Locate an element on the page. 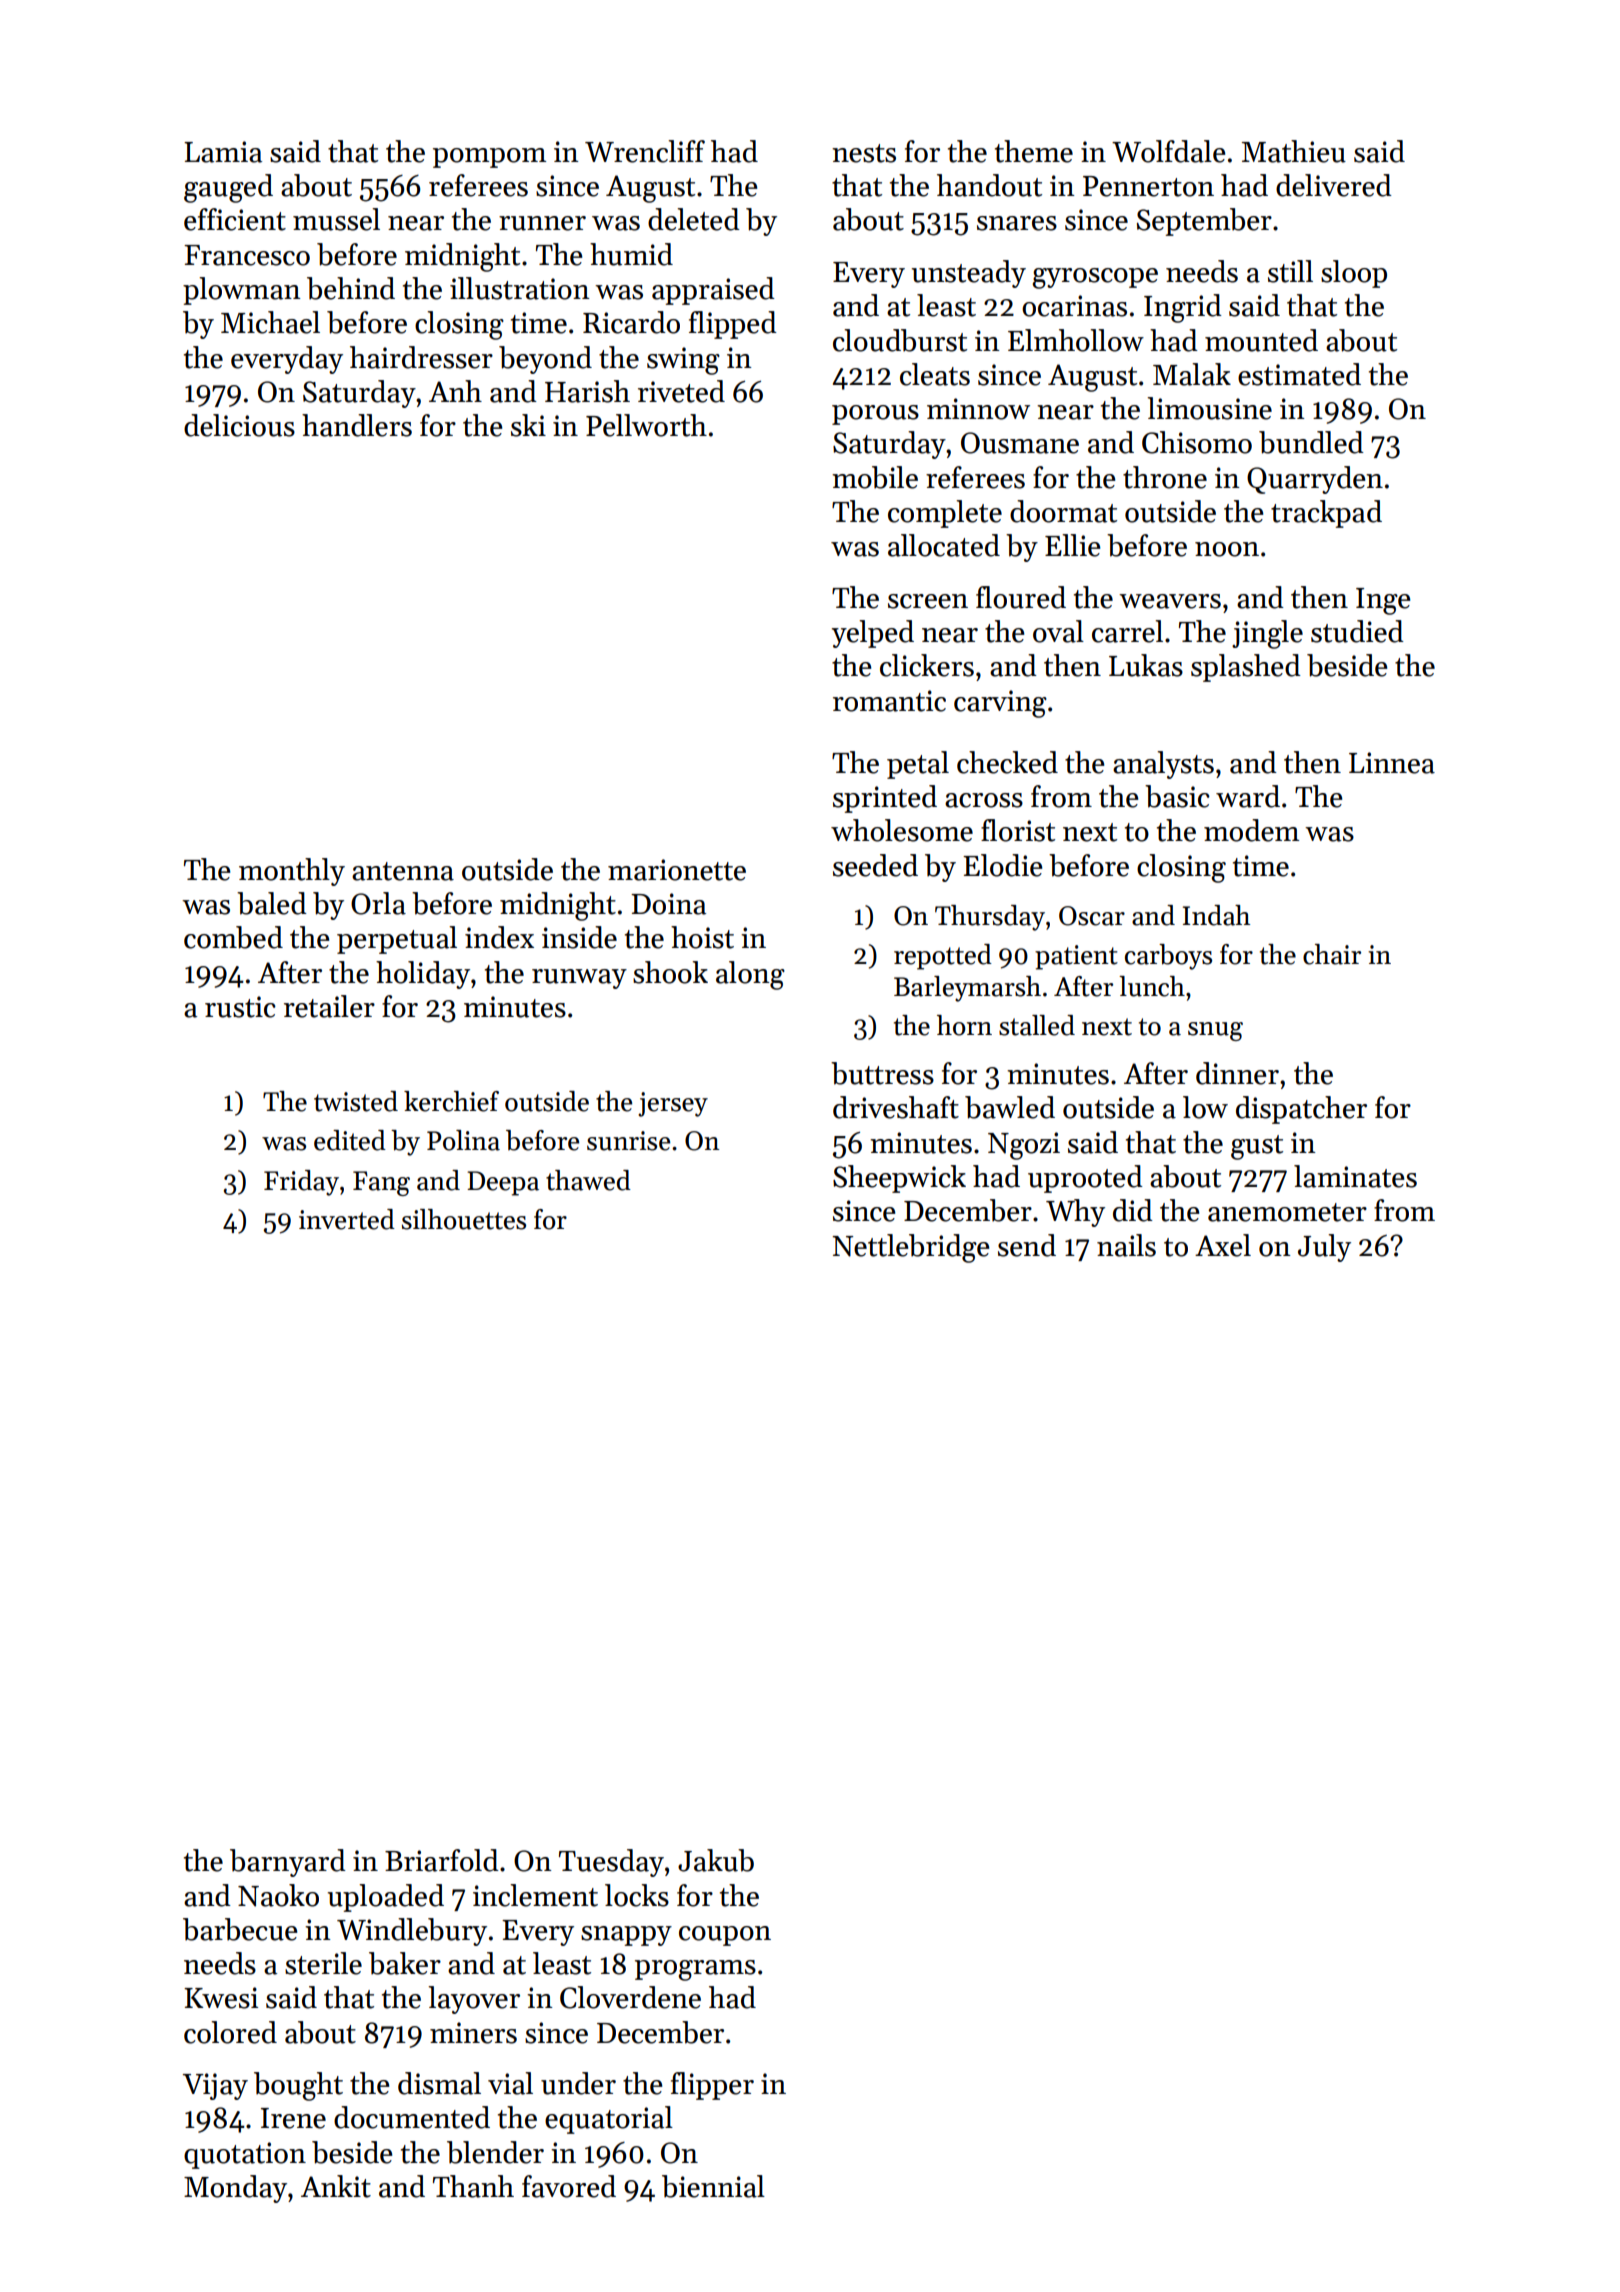  Wrencliff is located at coordinates (645, 151).
